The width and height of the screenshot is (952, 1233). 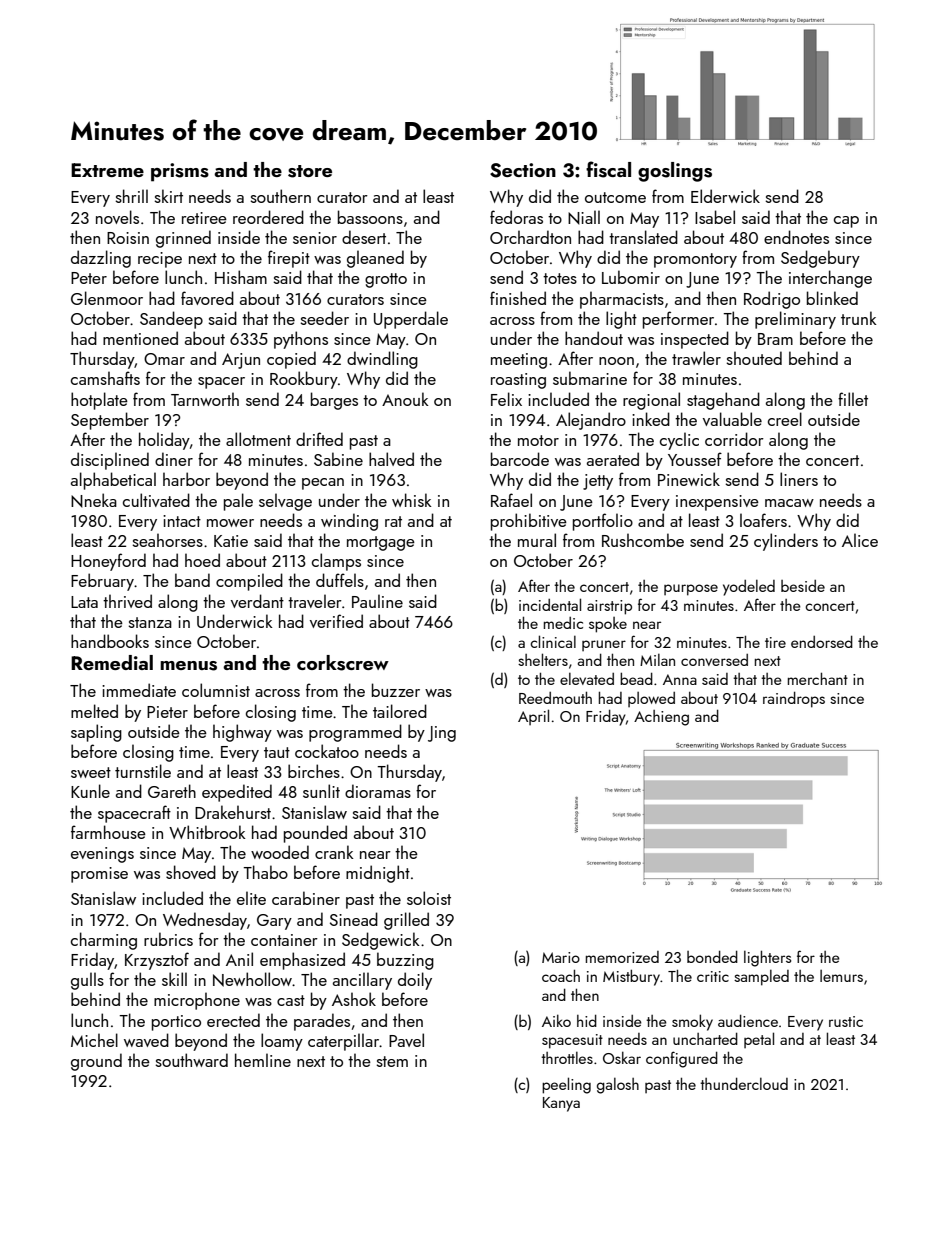 I want to click on southward, so click(x=191, y=1060).
